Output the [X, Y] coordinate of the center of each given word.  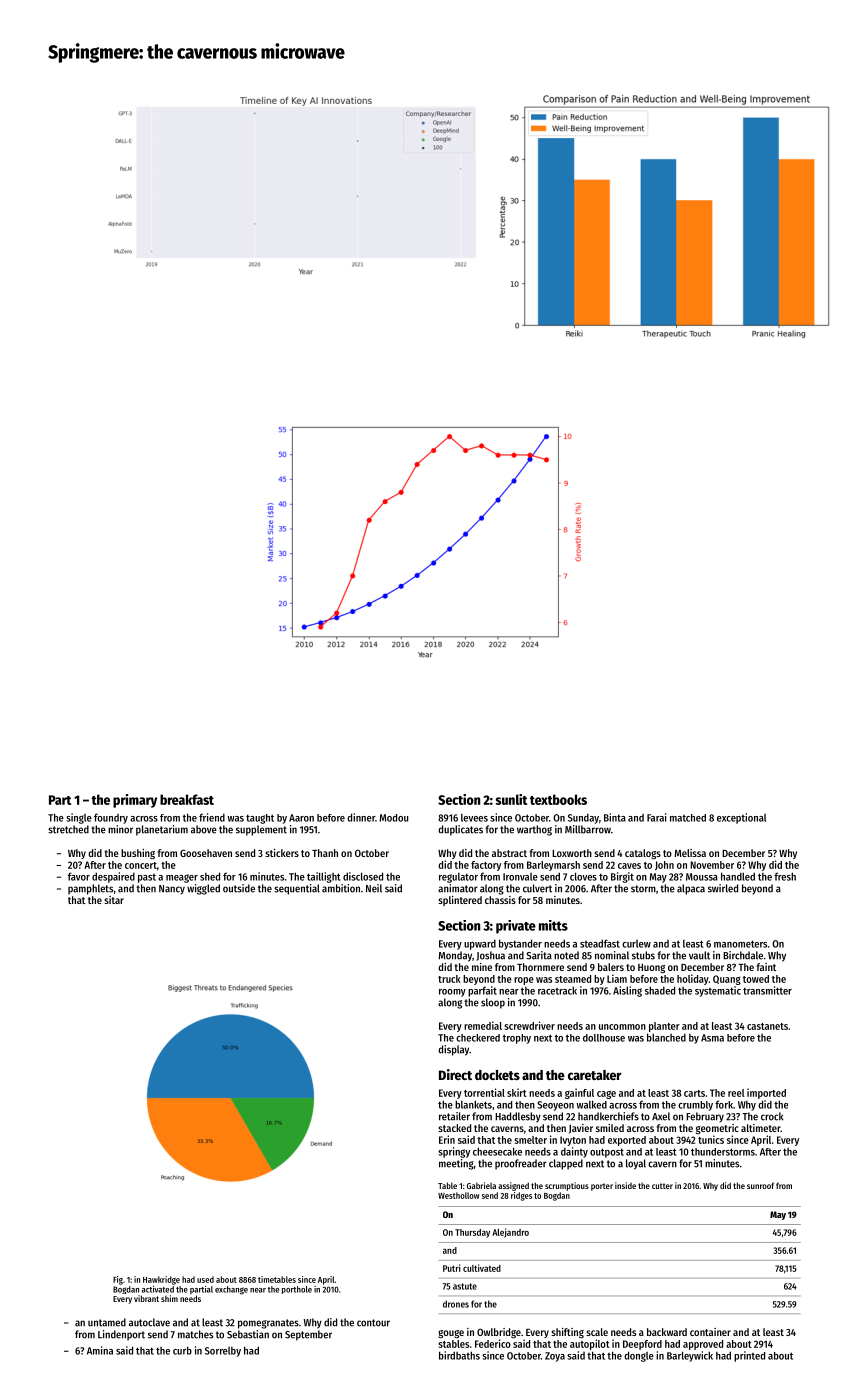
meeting [456, 1164]
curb [182, 1350]
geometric [717, 1129]
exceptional [741, 818]
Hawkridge [161, 1280]
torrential [484, 1092]
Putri [452, 1268]
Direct [455, 1074]
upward [480, 944]
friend [212, 817]
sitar [114, 900]
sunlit [511, 799]
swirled [723, 888]
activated [158, 1289]
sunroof [760, 1185]
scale [597, 1332]
